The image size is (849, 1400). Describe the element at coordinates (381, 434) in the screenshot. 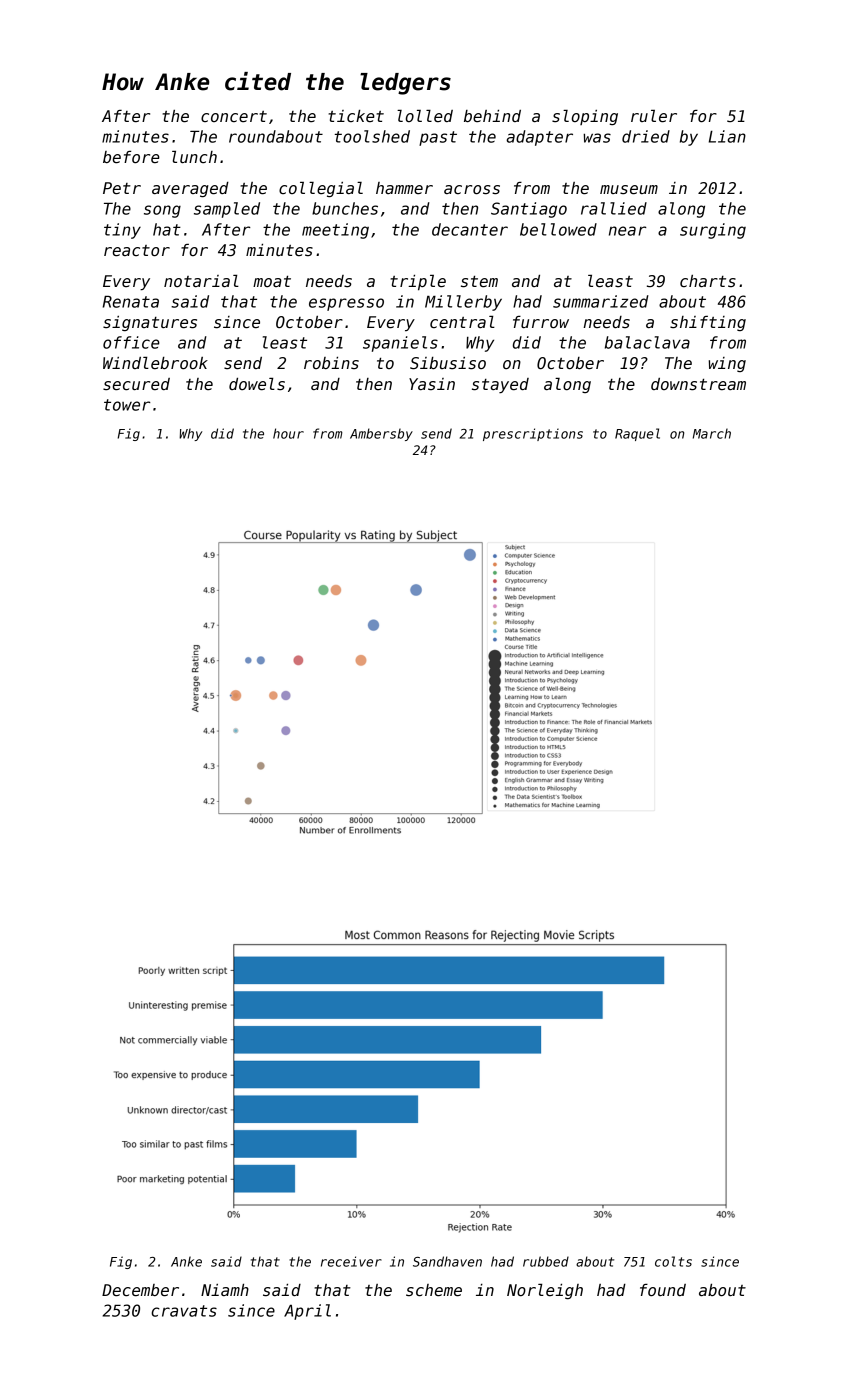

I see `Ambersby` at that location.
